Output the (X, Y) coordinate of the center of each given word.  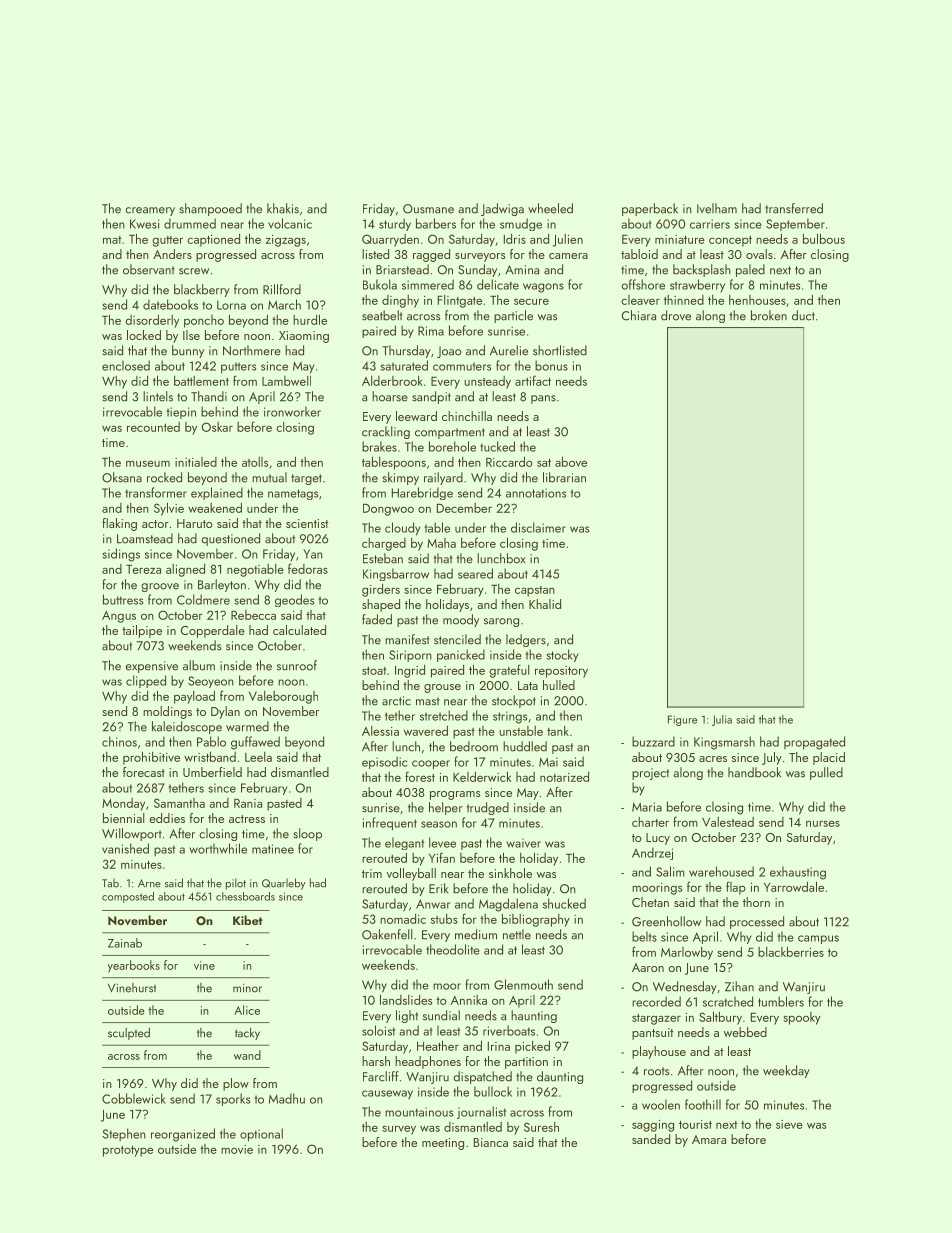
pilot (236, 884)
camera (568, 256)
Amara (709, 1139)
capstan (535, 591)
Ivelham (717, 208)
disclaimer (538, 527)
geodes (294, 600)
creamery (150, 211)
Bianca (491, 1142)
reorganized (183, 1135)
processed (757, 922)
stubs (444, 919)
